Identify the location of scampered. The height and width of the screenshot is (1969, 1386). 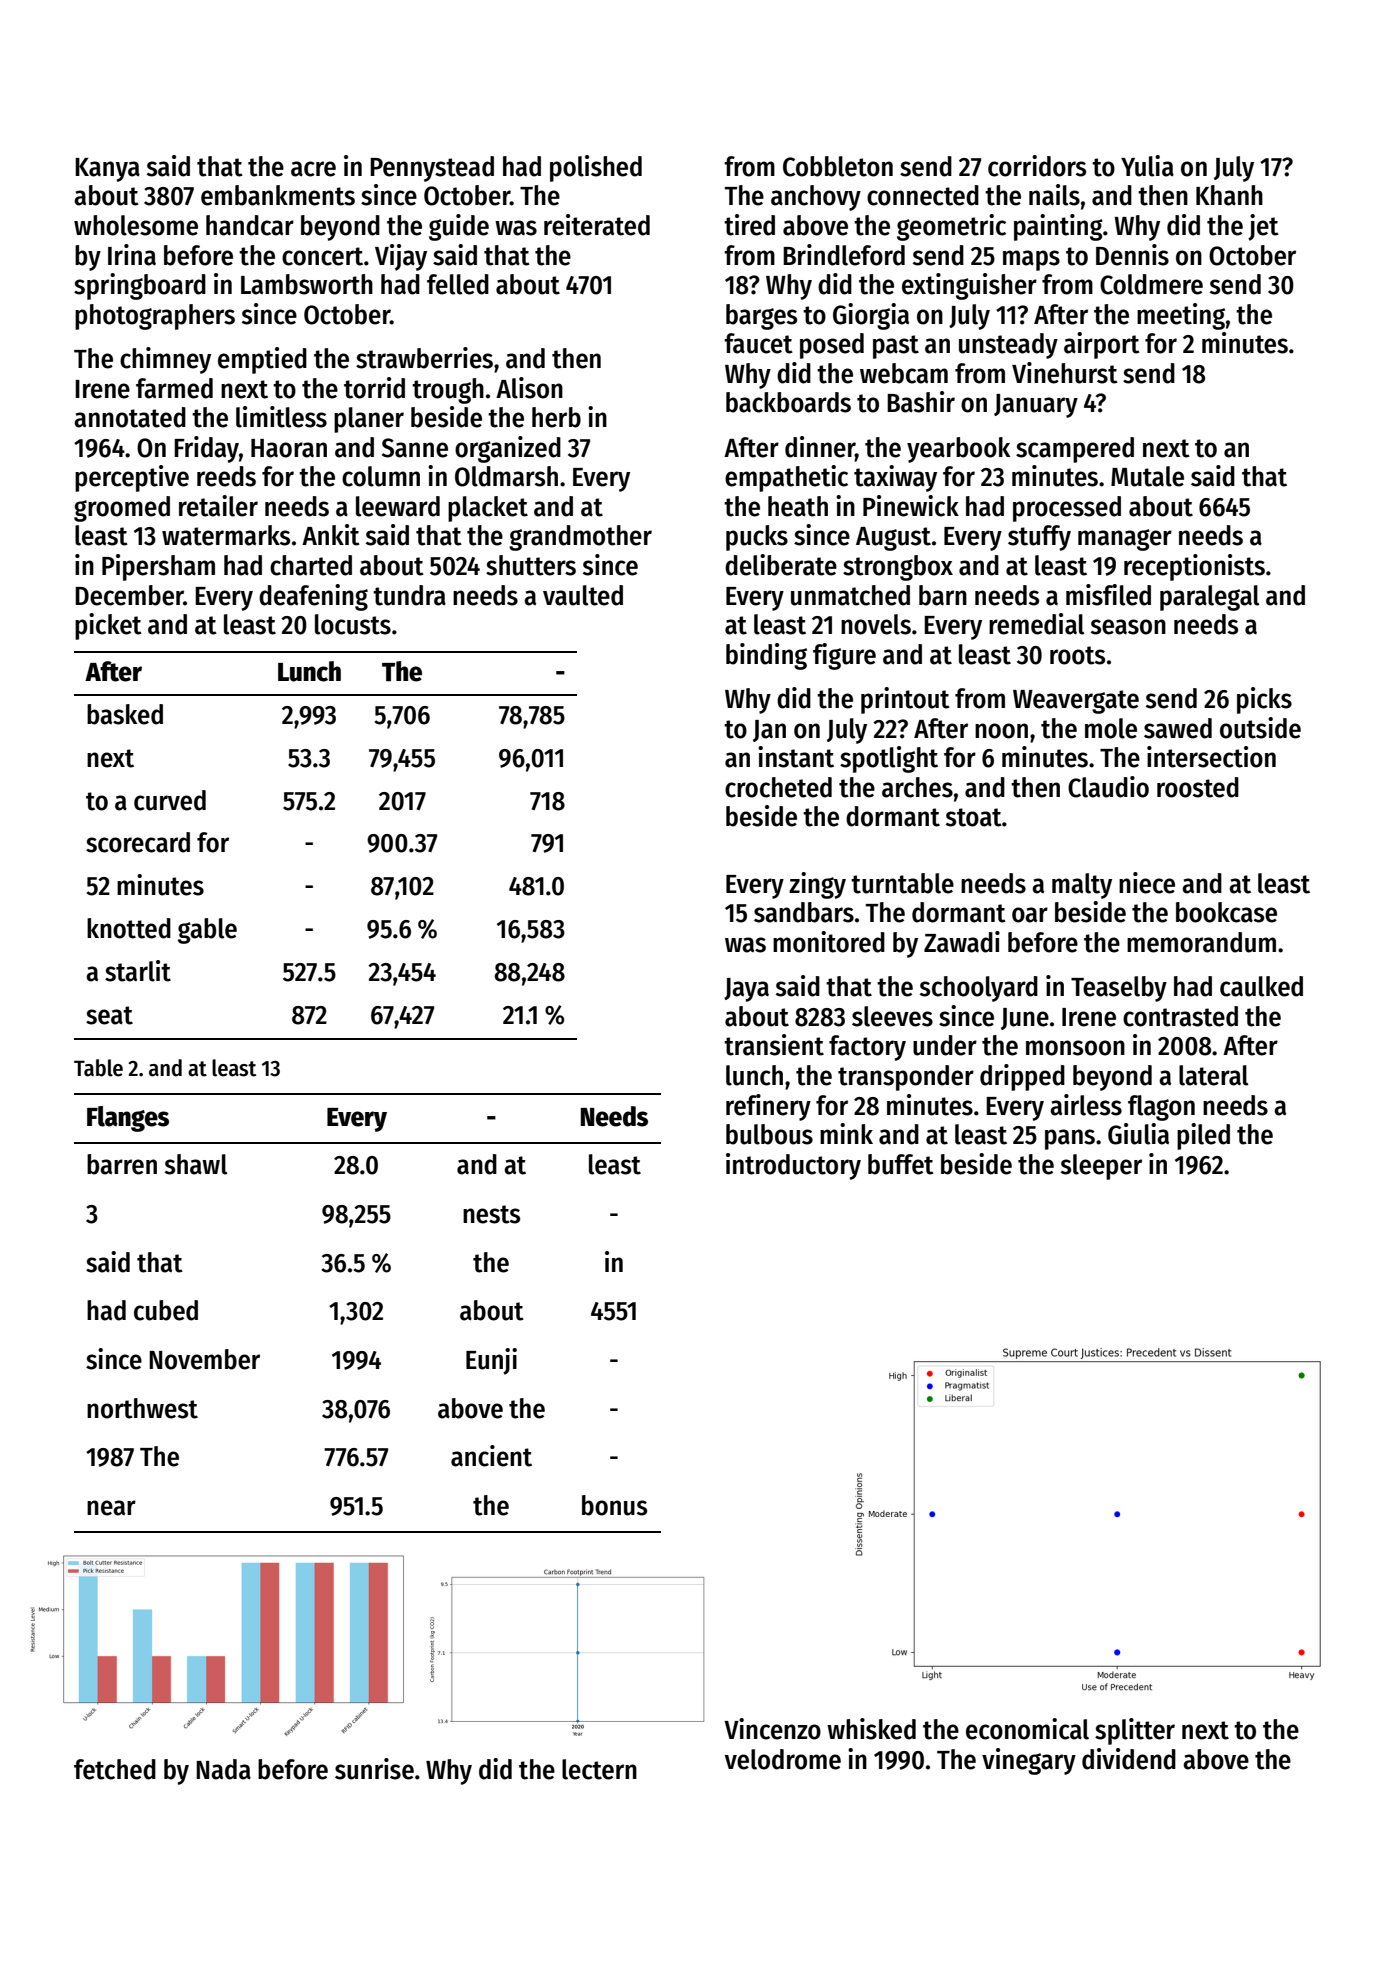
(1075, 450).
